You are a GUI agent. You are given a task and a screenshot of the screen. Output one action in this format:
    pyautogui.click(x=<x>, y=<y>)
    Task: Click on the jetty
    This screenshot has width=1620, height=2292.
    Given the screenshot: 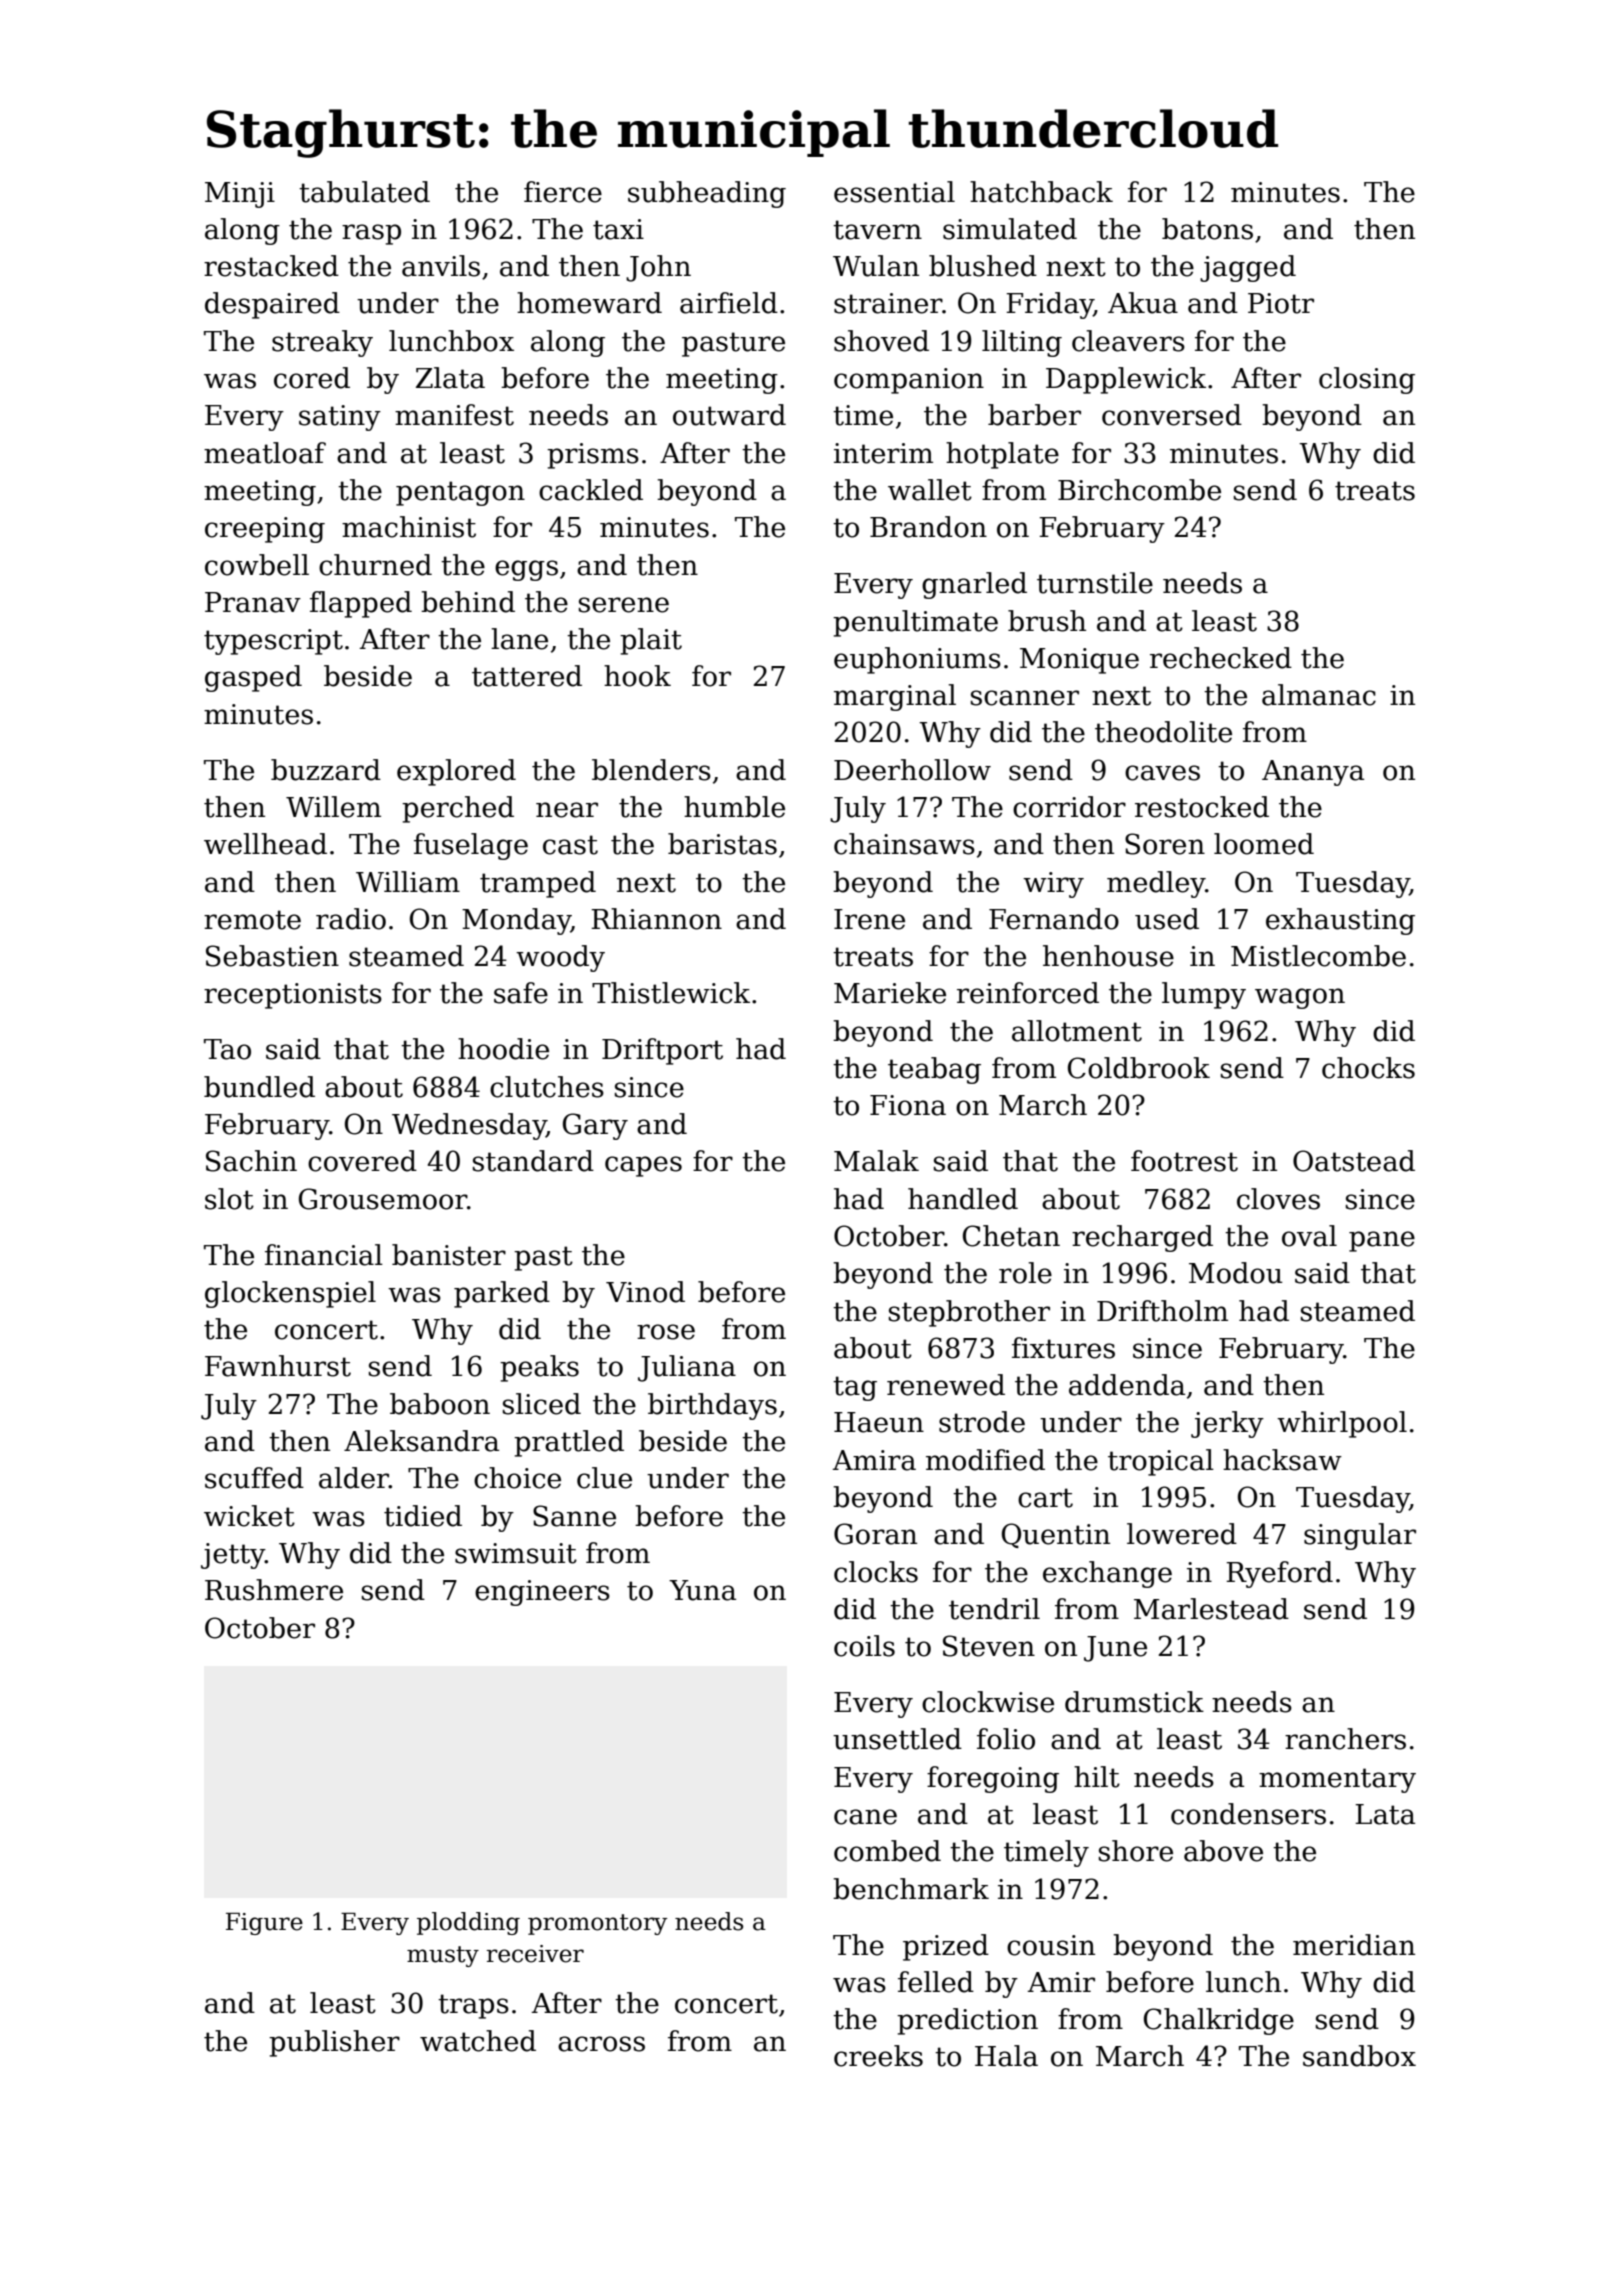 What is the action you would take?
    pyautogui.click(x=233, y=1556)
